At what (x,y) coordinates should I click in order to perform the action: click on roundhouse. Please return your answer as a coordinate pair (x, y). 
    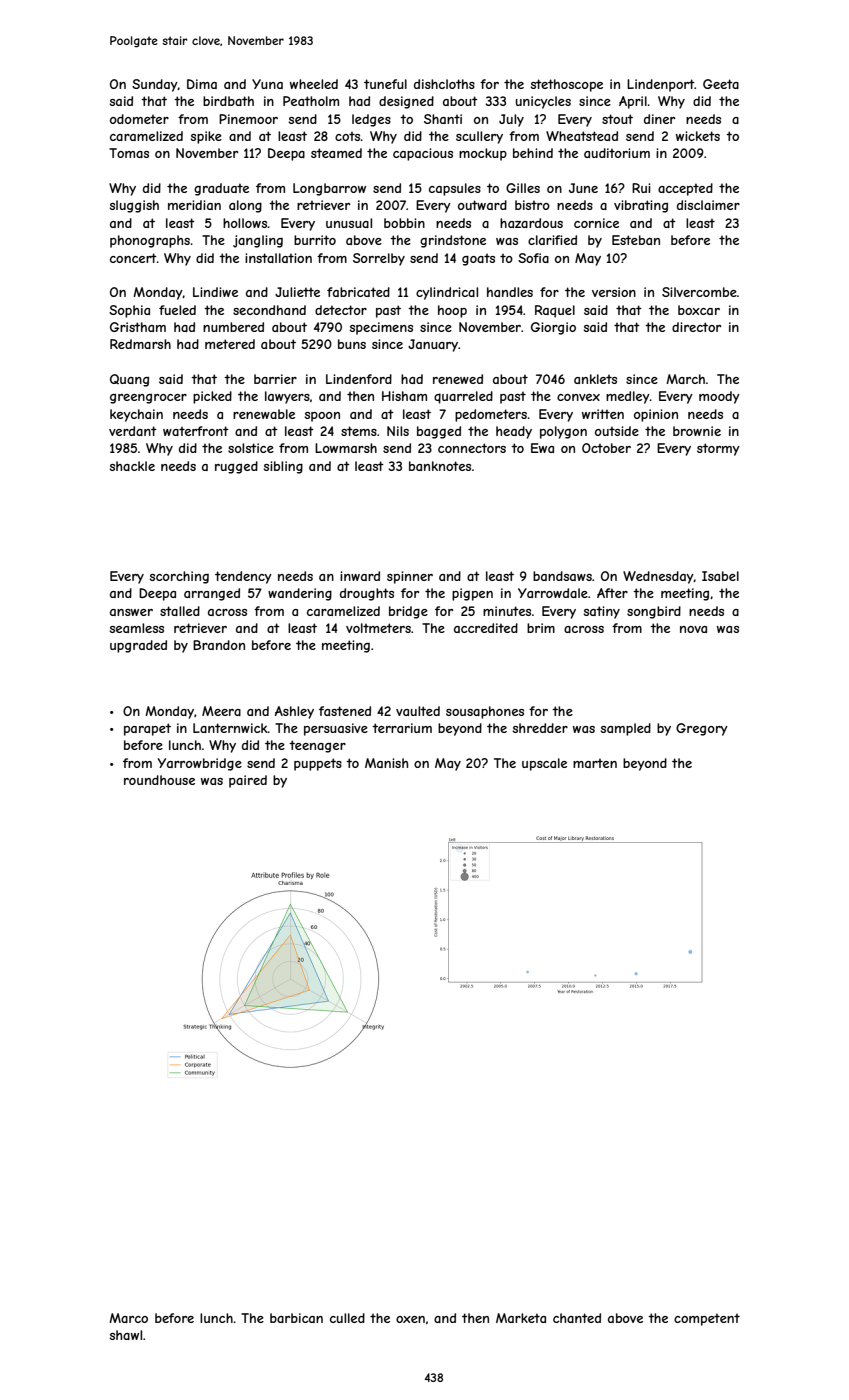
    Looking at the image, I should click on (159, 780).
